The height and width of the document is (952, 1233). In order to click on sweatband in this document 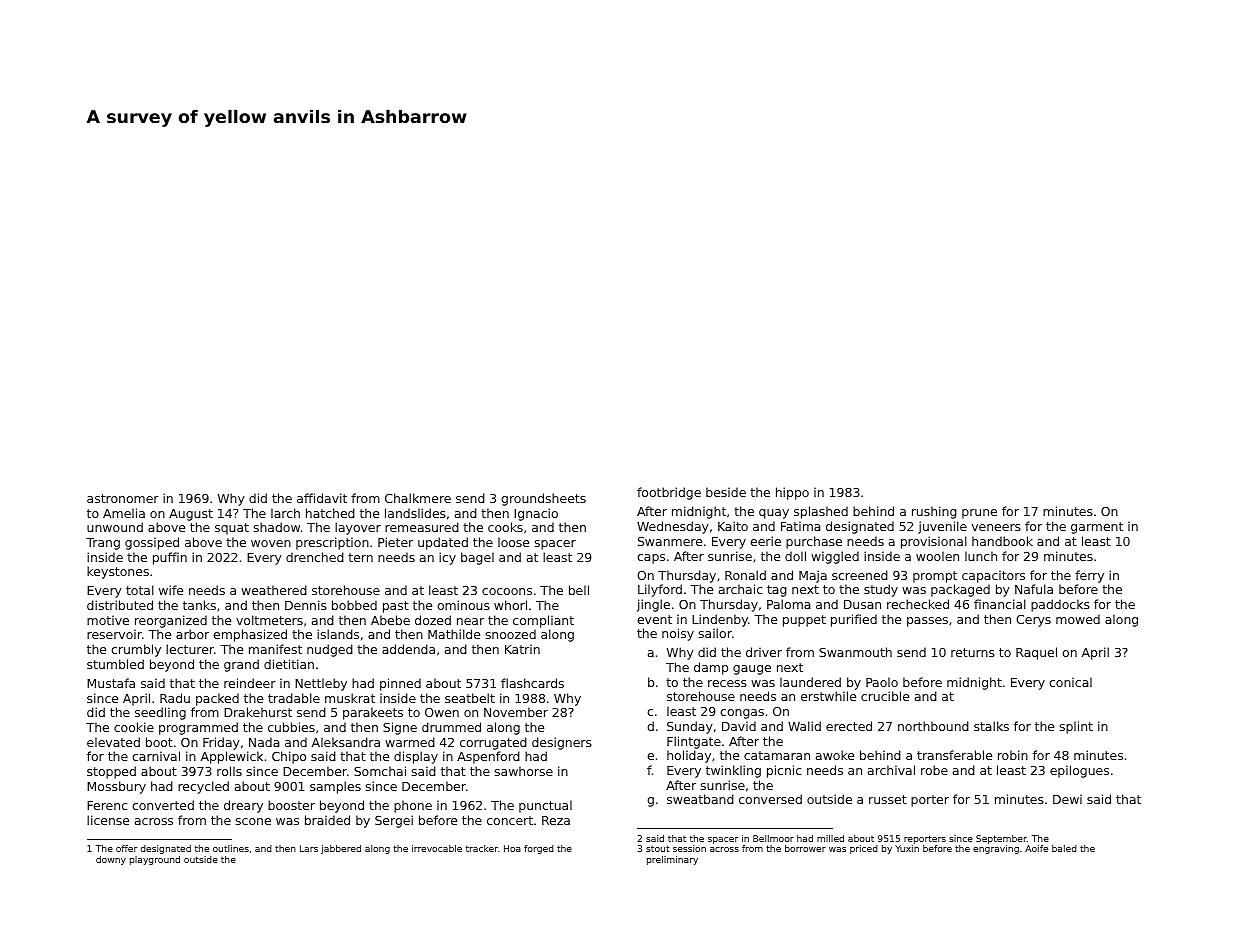, I will do `click(700, 799)`.
